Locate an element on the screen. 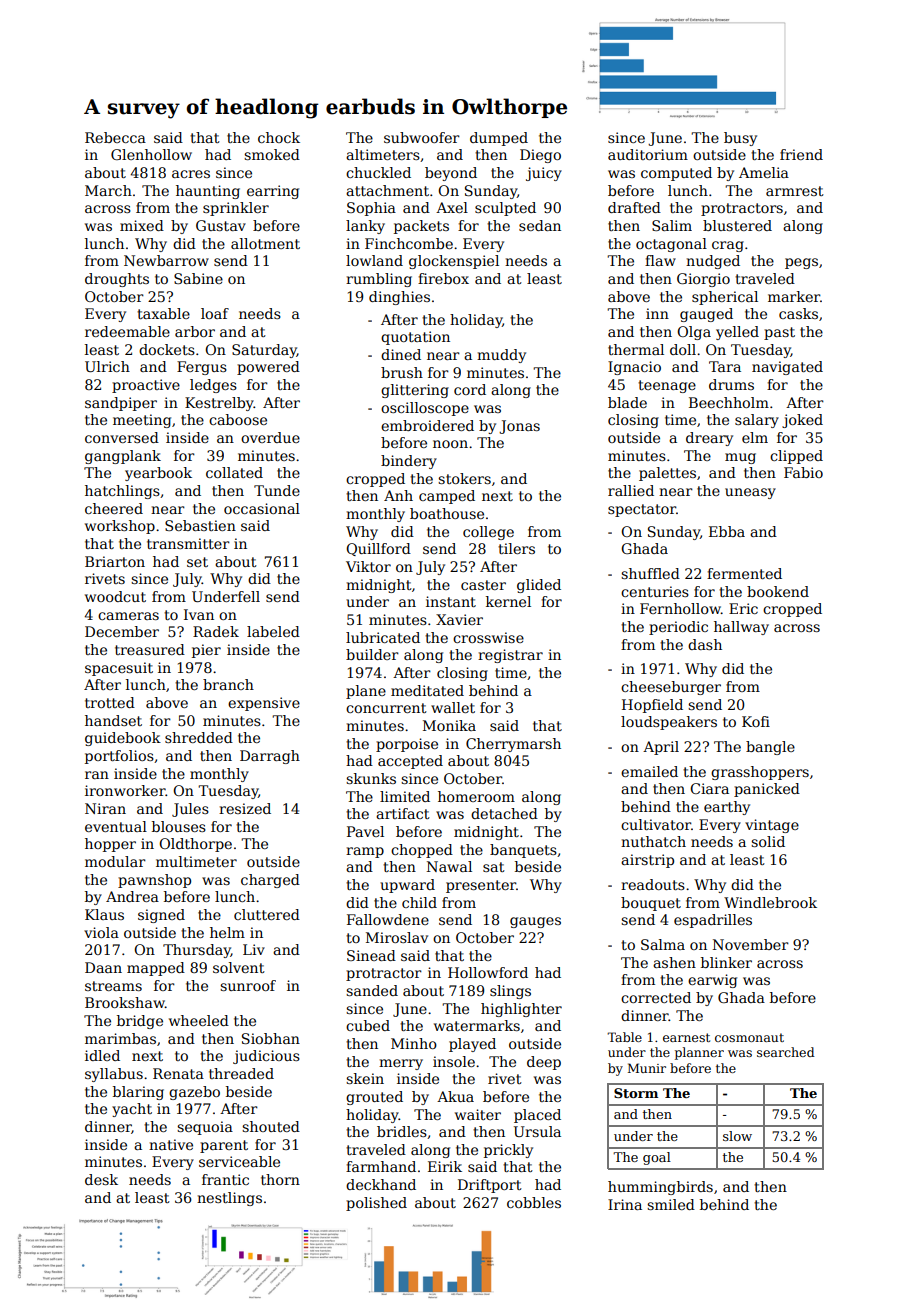 The image size is (908, 1316). loaf is located at coordinates (215, 313).
